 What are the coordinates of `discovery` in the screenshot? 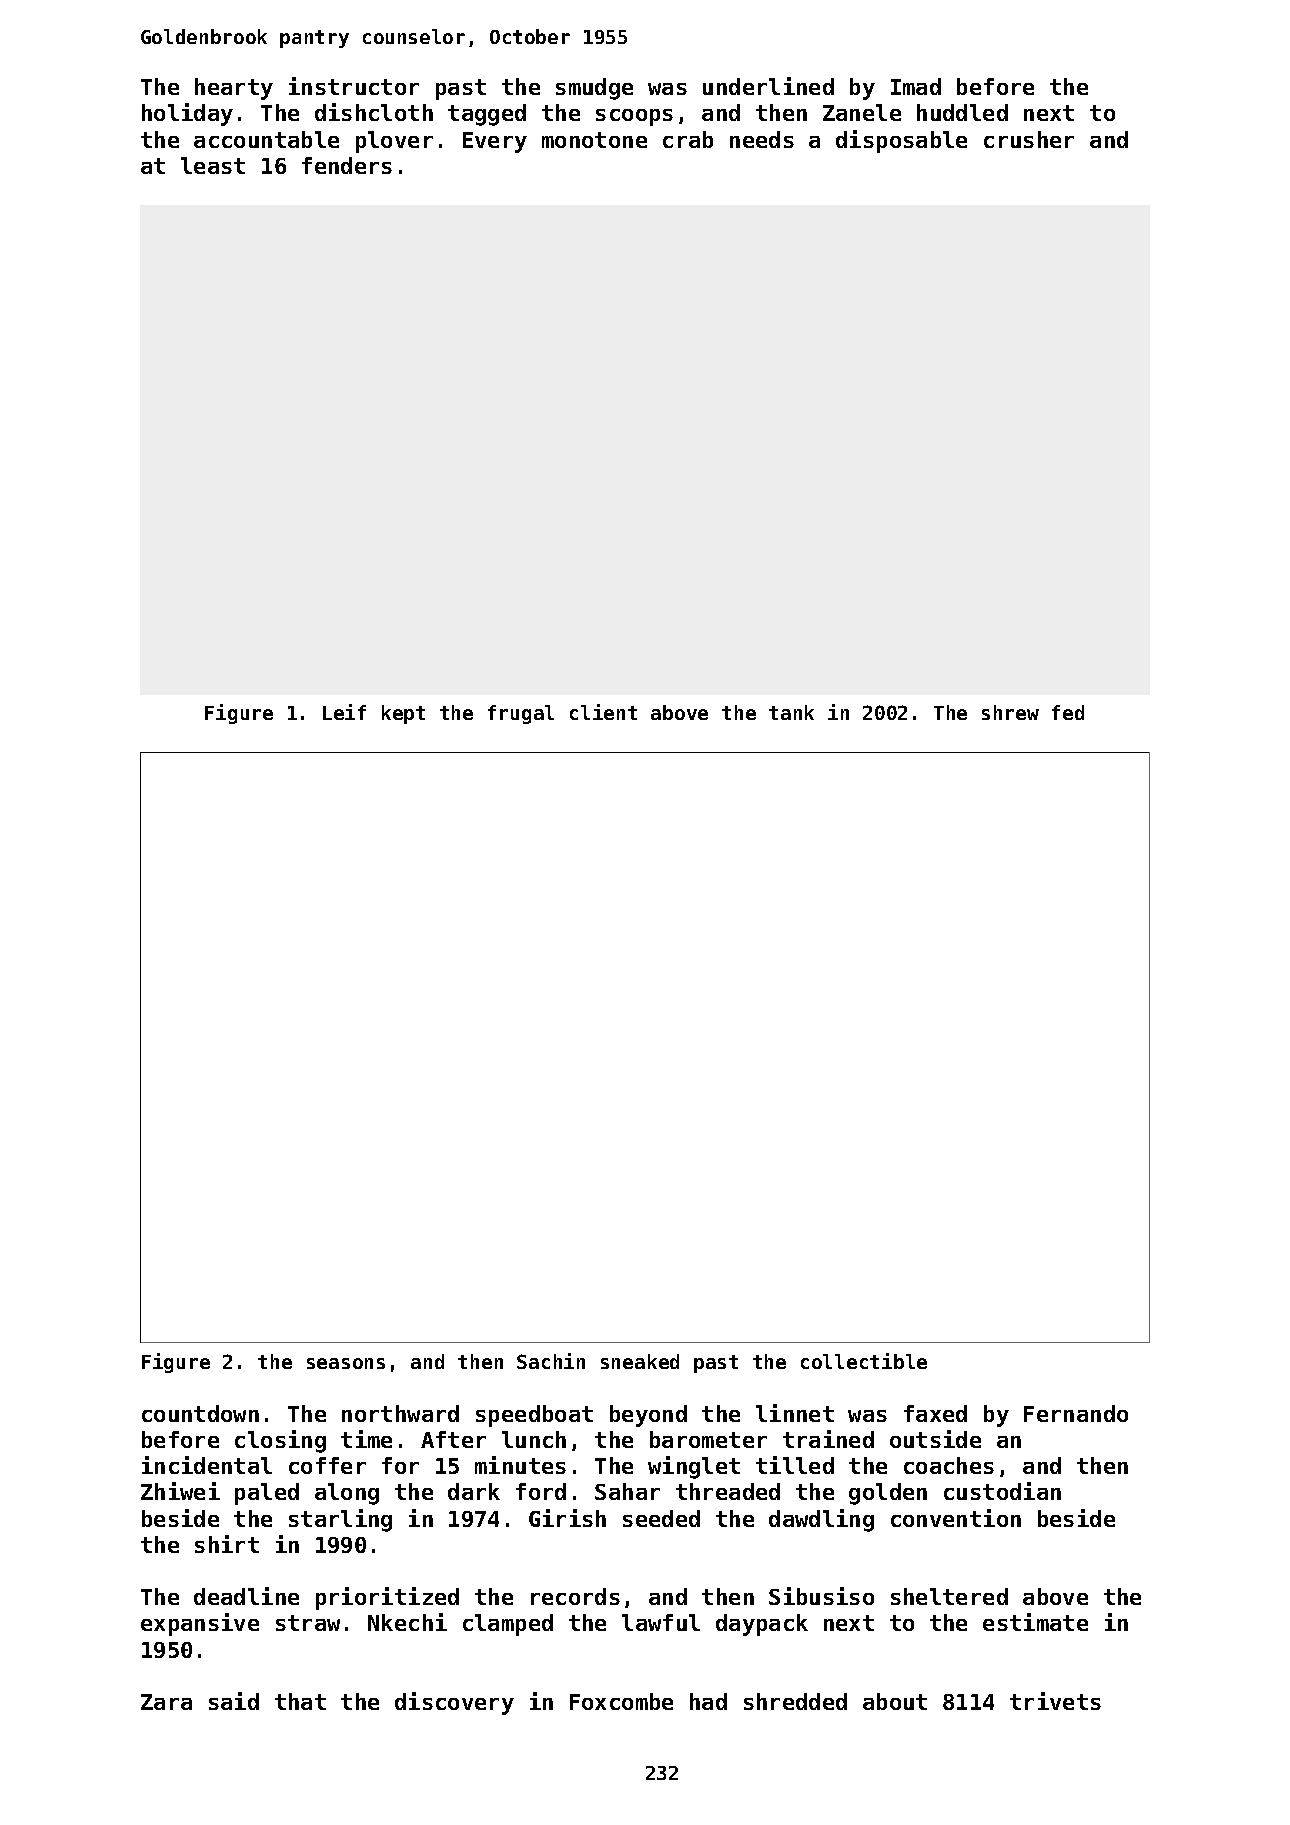 It's located at (454, 1703).
